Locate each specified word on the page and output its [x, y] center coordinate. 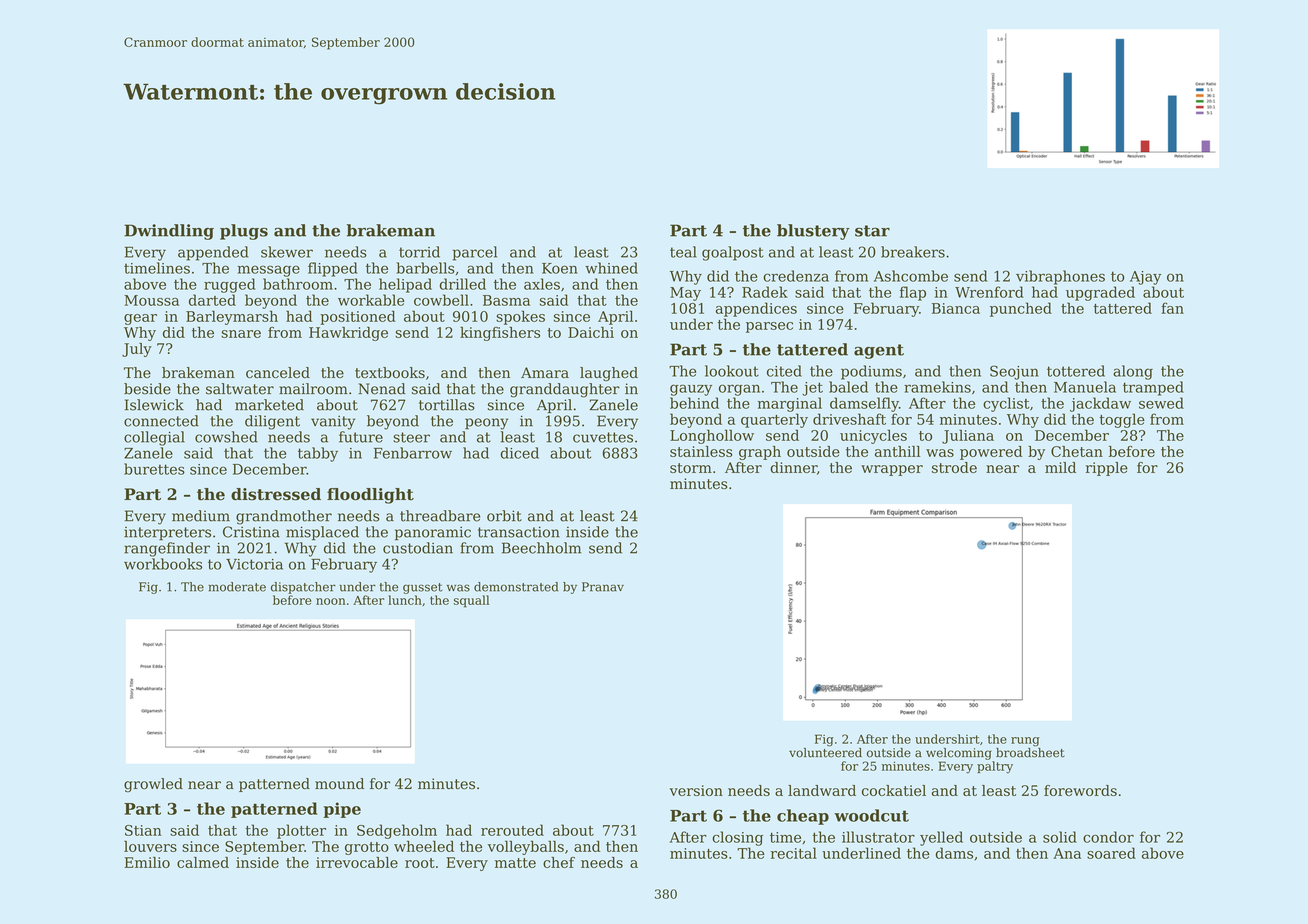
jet [812, 389]
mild [1060, 467]
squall [471, 601]
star [872, 231]
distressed [276, 494]
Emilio [147, 862]
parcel [474, 253]
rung [1025, 742]
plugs [244, 232]
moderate [237, 587]
